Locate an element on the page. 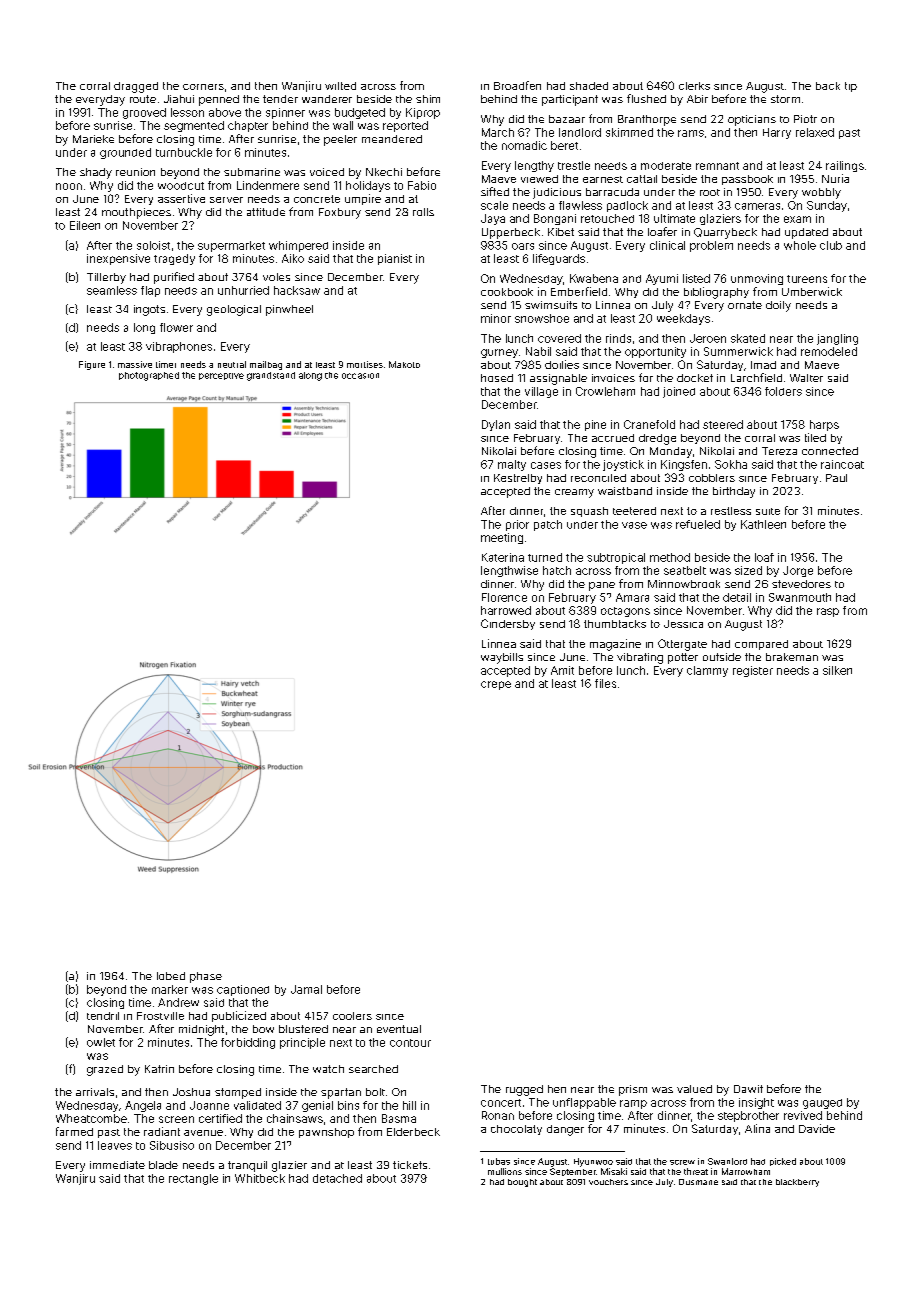  Jeroen is located at coordinates (708, 338).
